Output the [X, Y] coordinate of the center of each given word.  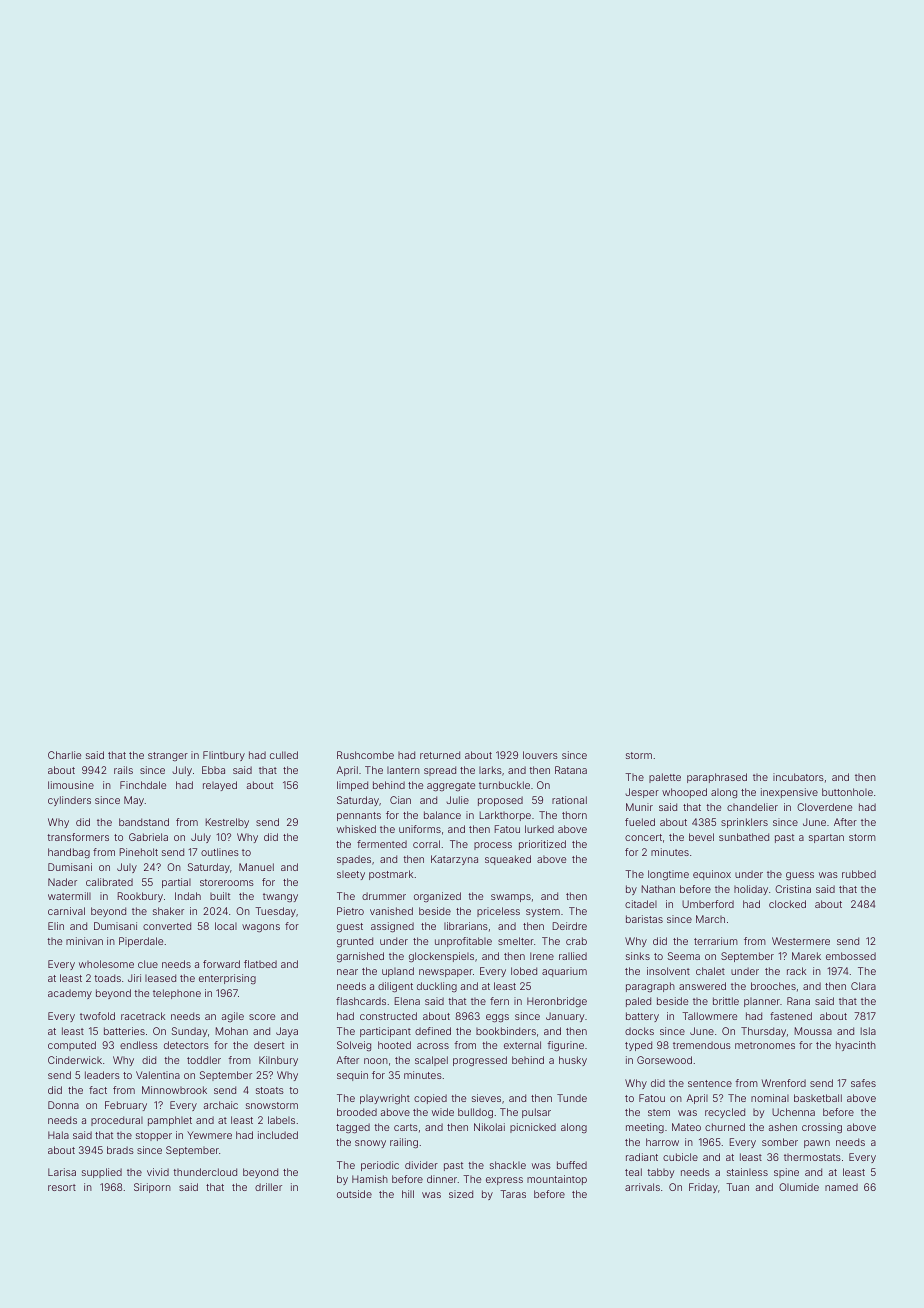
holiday [751, 890]
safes [863, 1083]
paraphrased [717, 778]
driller [268, 1187]
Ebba [213, 770]
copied [430, 1099]
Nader [62, 882]
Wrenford [784, 1083]
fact [98, 1090]
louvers [540, 755]
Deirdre [570, 926]
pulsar [536, 1113]
